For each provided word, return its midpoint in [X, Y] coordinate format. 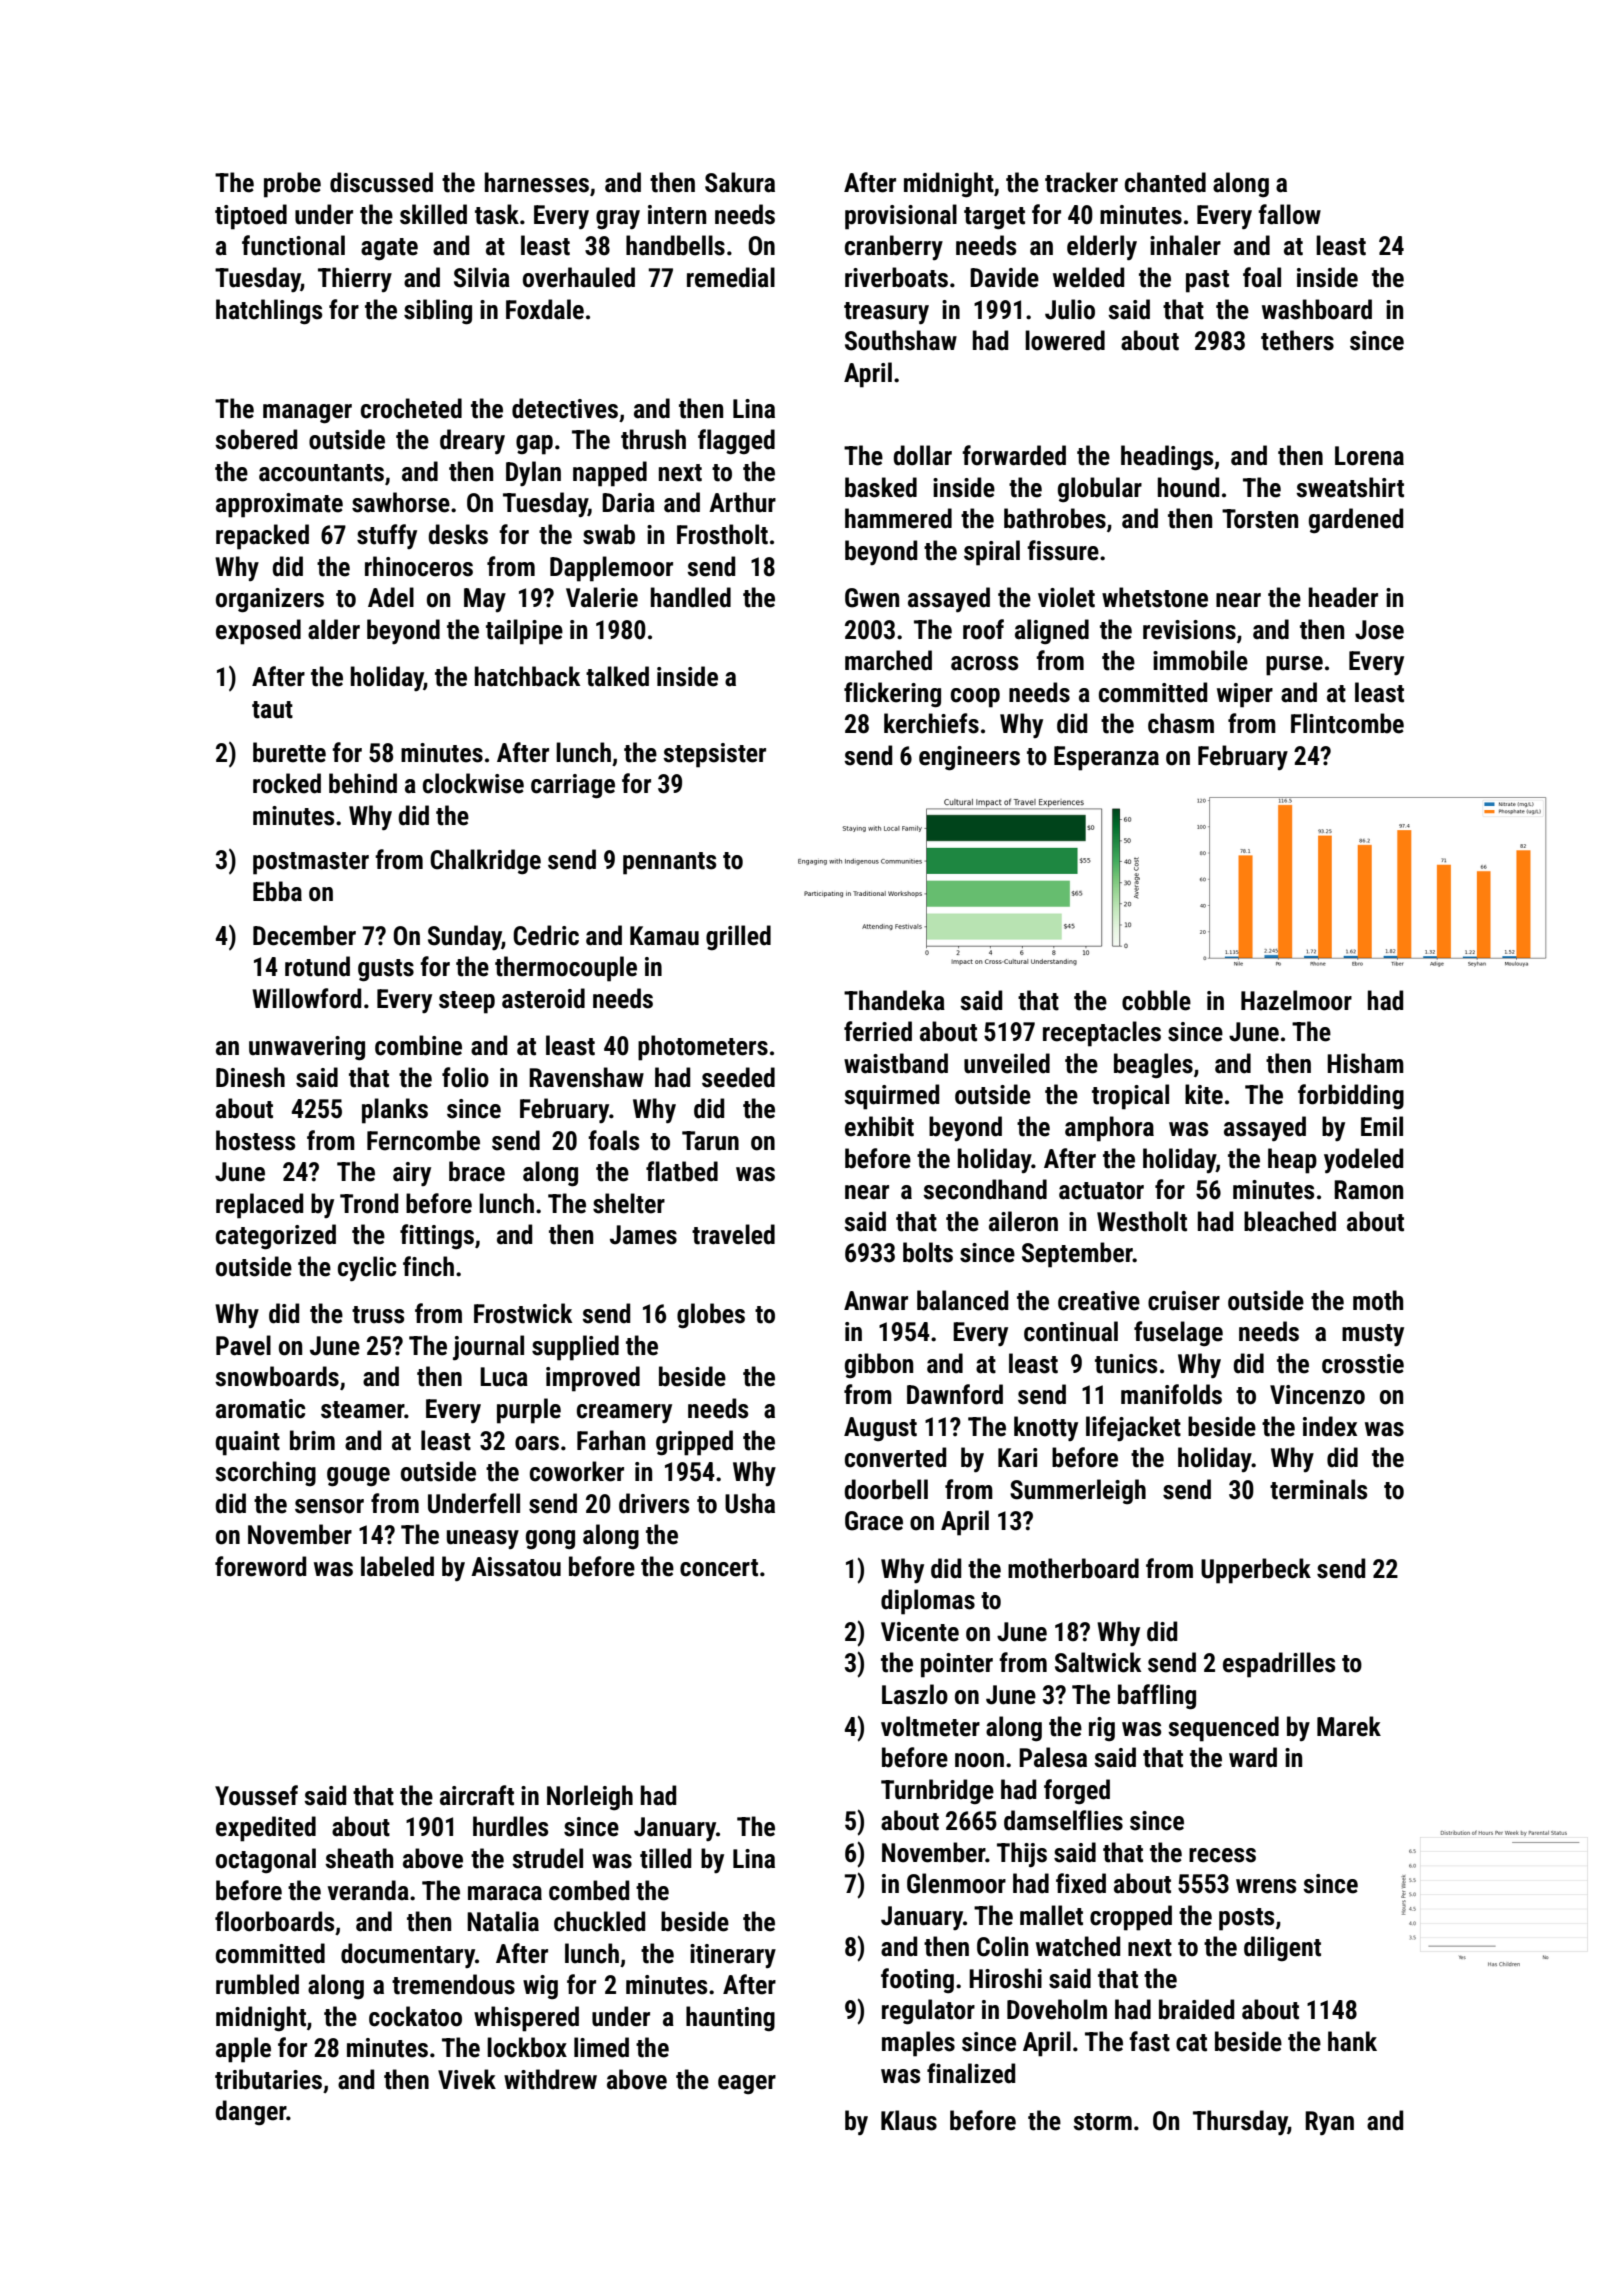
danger [250, 2113]
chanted [1165, 182]
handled [691, 597]
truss [378, 1315]
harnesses [537, 182]
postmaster [311, 863]
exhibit [879, 1126]
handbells [675, 245]
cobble [1156, 1000]
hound [1188, 487]
